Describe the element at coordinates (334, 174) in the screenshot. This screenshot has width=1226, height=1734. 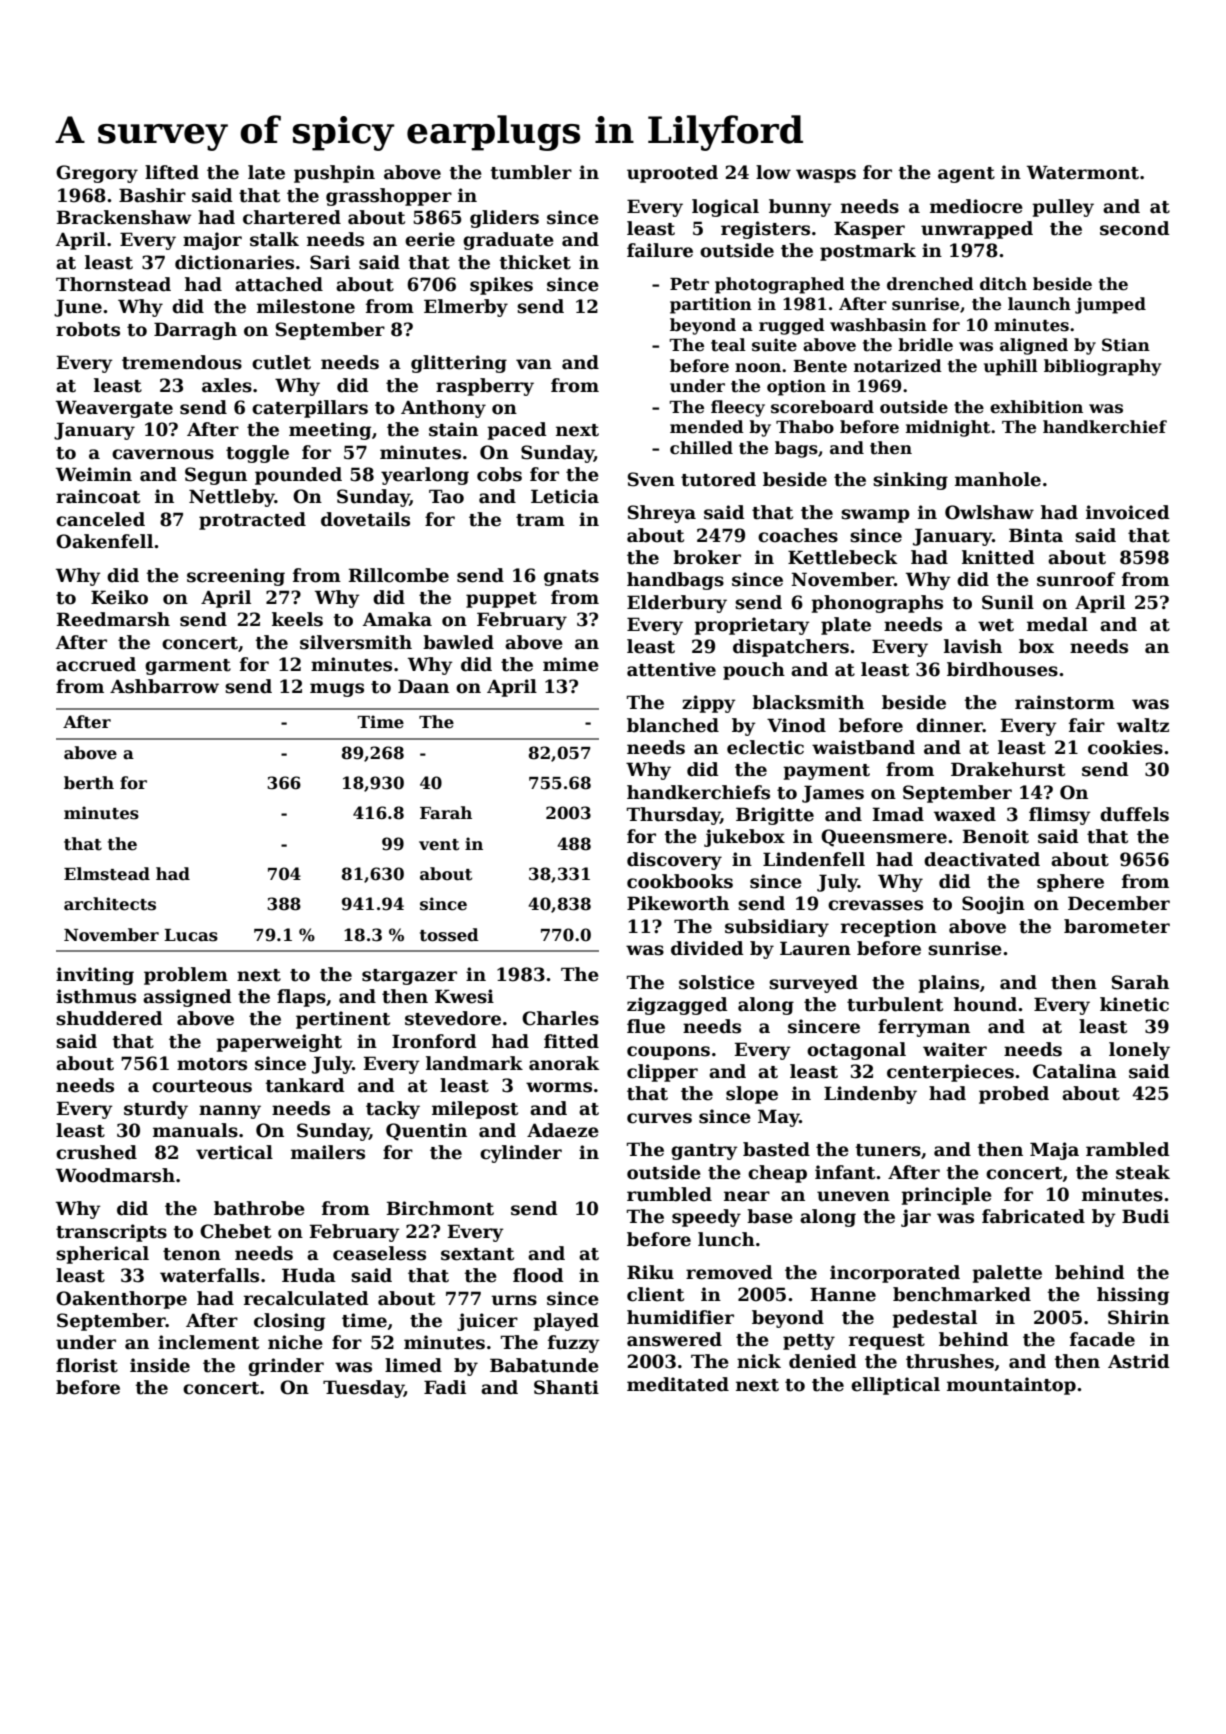
I see `pushpin` at that location.
